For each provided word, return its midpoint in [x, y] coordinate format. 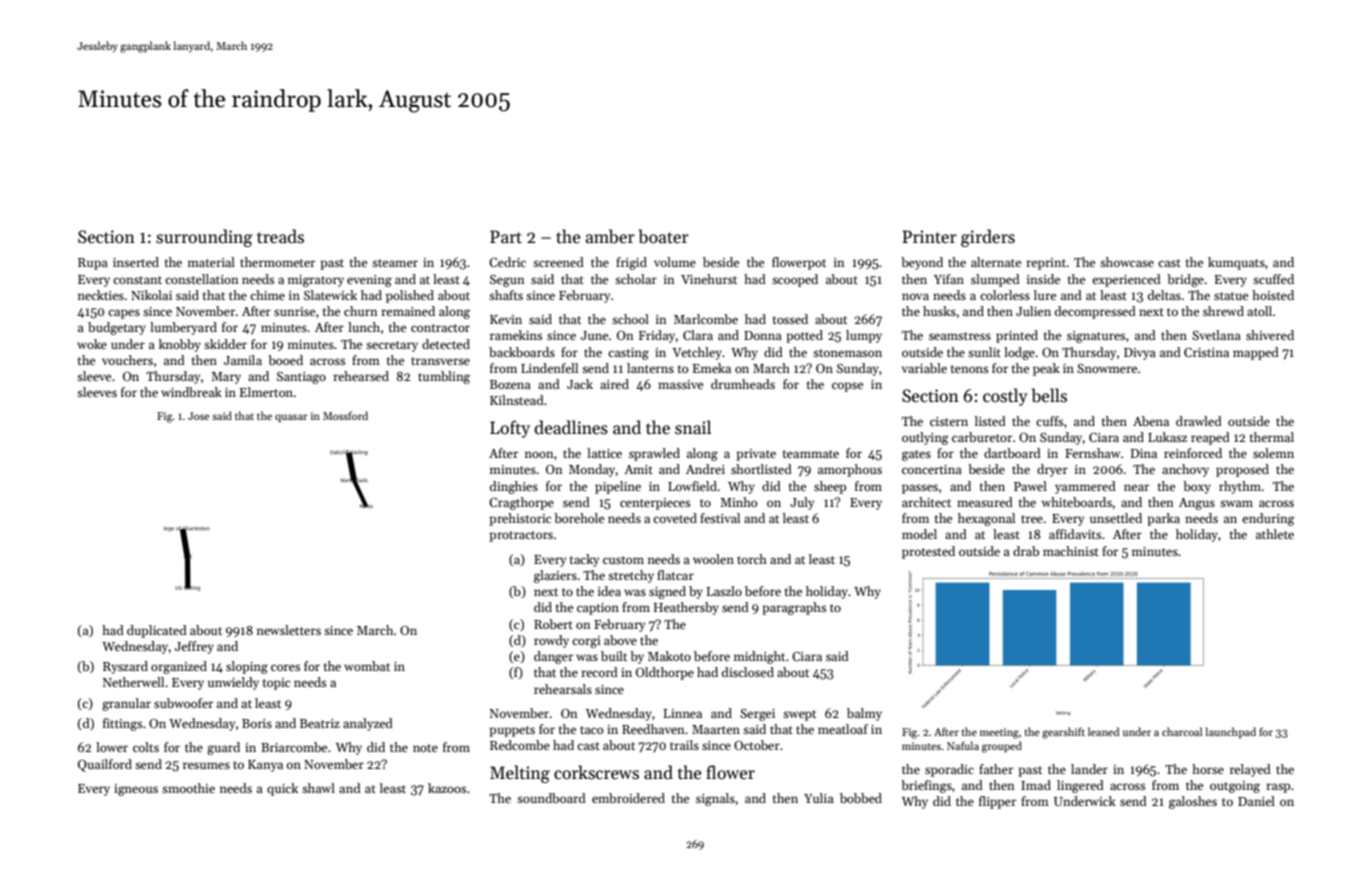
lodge [1019, 353]
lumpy [864, 336]
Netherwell [133, 682]
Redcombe [520, 745]
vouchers [127, 360]
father [996, 769]
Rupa [93, 264]
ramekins [516, 335]
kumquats [1236, 263]
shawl [318, 788]
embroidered [628, 798]
